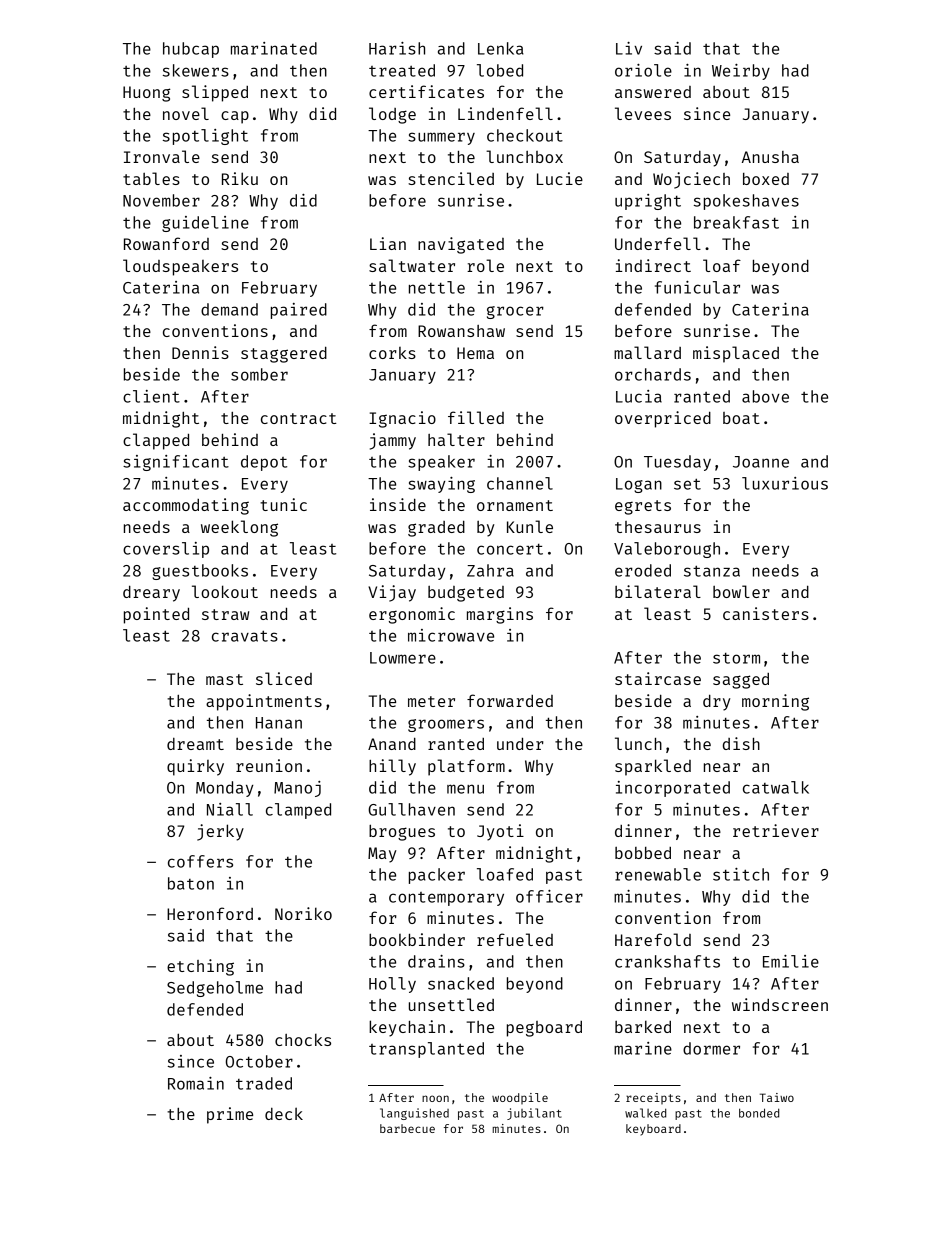 This screenshot has height=1233, width=952. I want to click on hubcap, so click(191, 50).
